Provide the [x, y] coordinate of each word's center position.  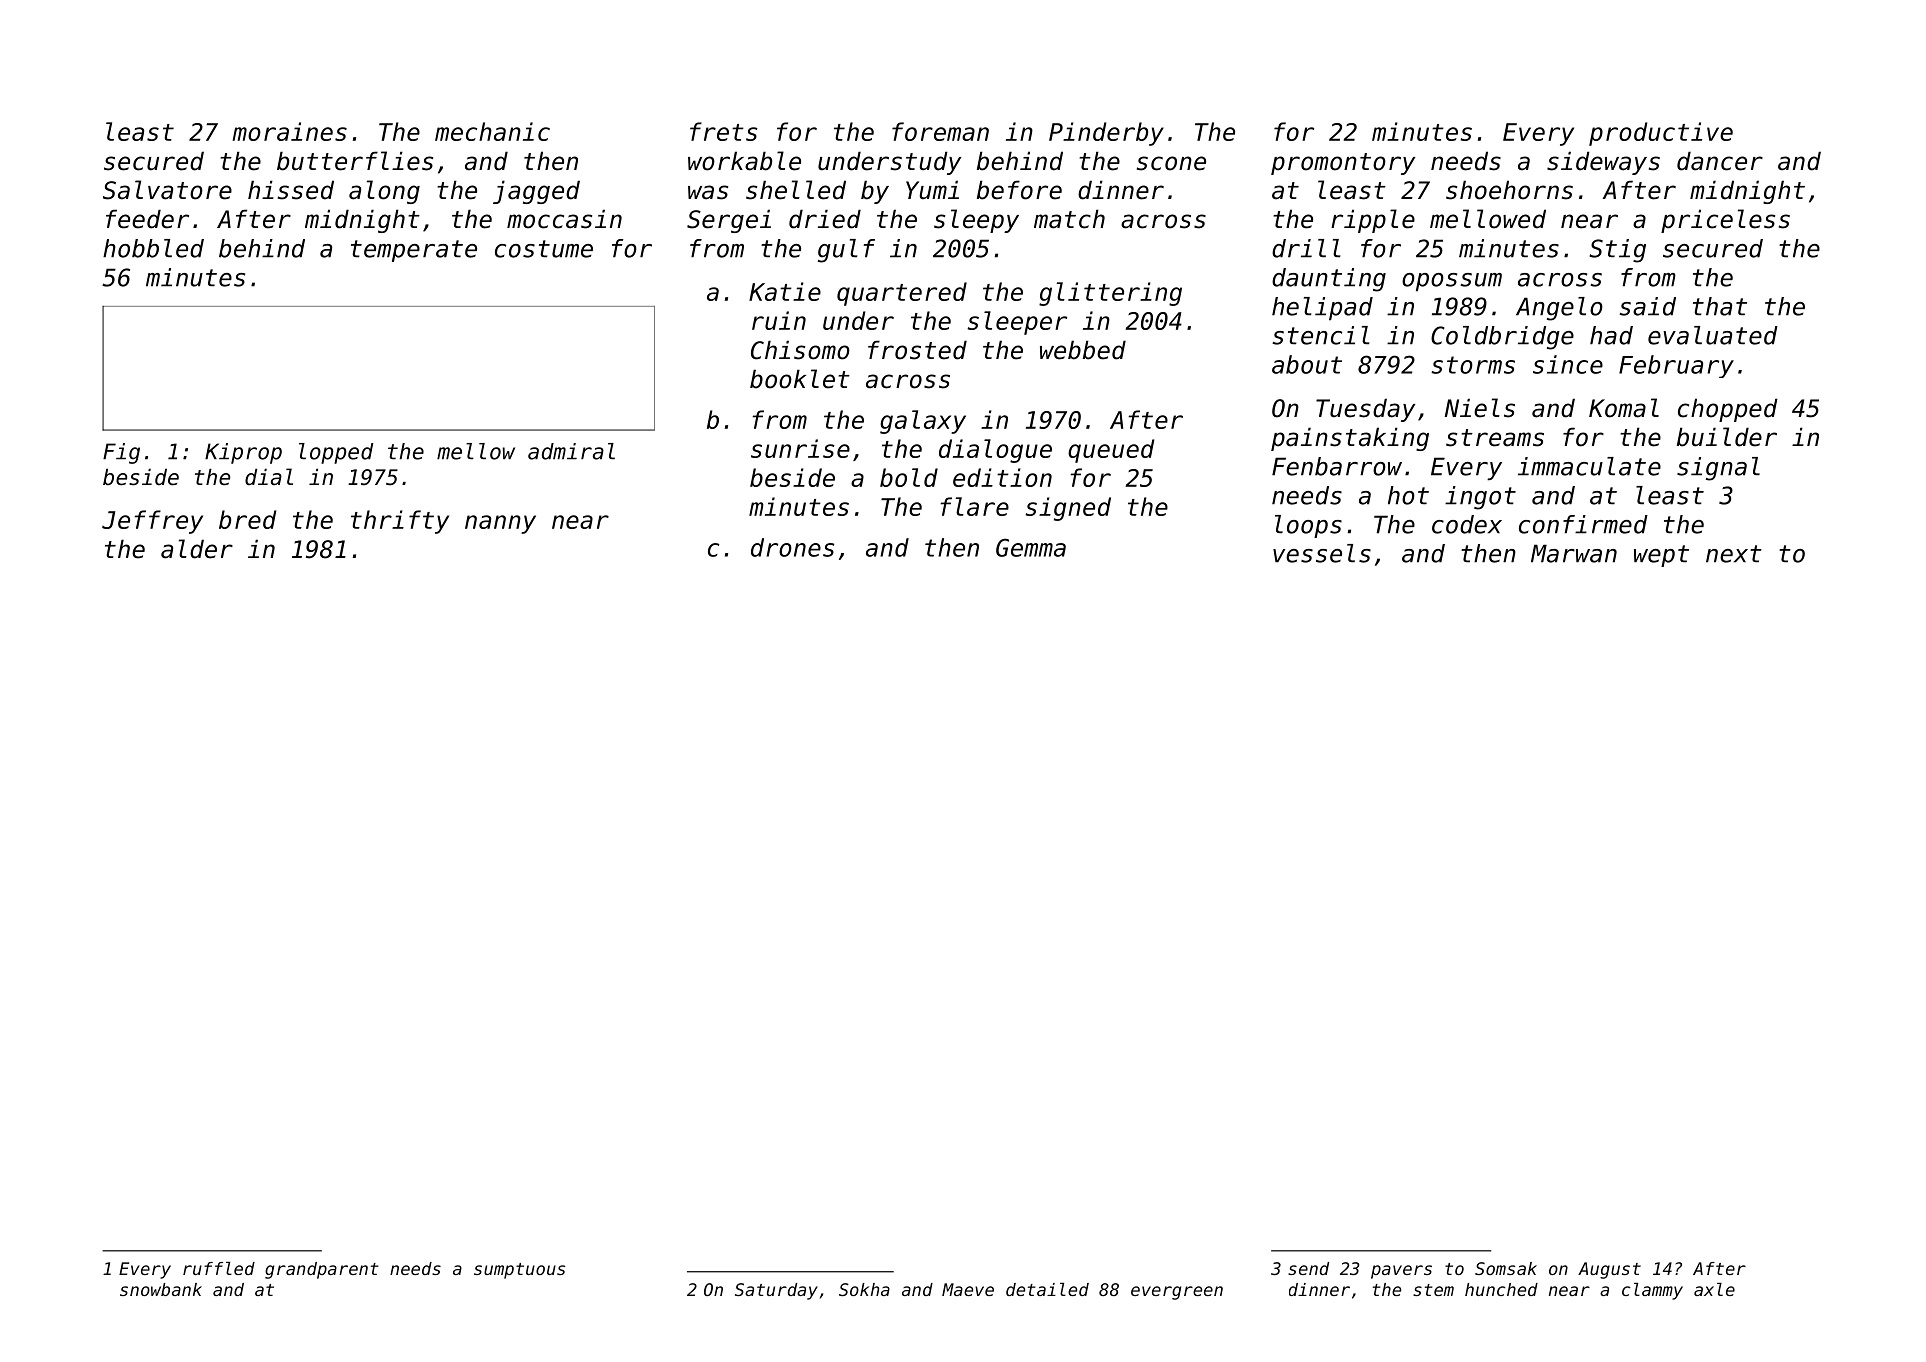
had [1611, 335]
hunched [1501, 1289]
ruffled [219, 1268]
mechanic [492, 131]
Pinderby [1106, 134]
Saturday [776, 1291]
